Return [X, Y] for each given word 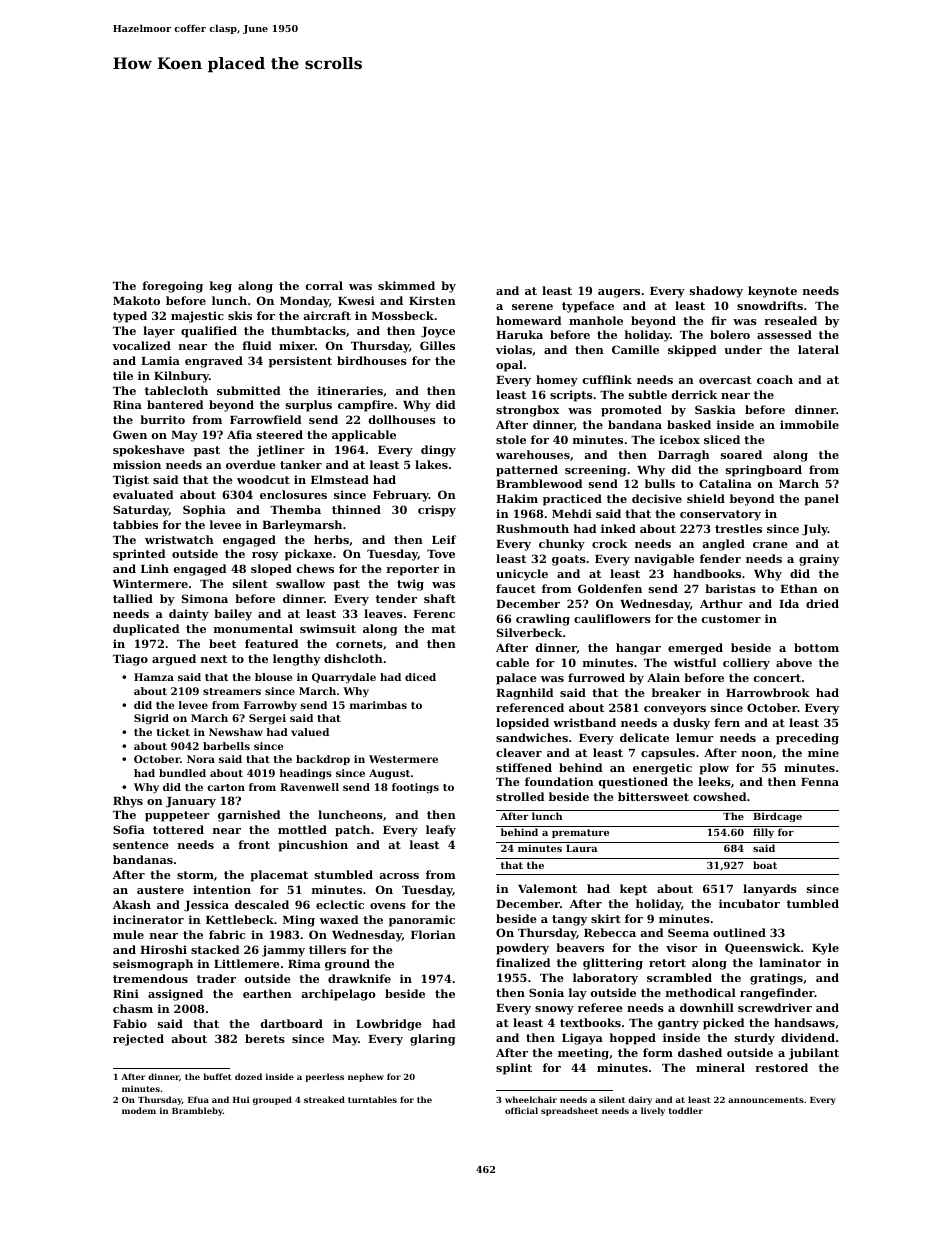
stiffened [524, 767]
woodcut [263, 479]
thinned [356, 509]
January [191, 802]
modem [139, 1110]
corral [324, 285]
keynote [772, 292]
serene [532, 307]
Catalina [725, 483]
